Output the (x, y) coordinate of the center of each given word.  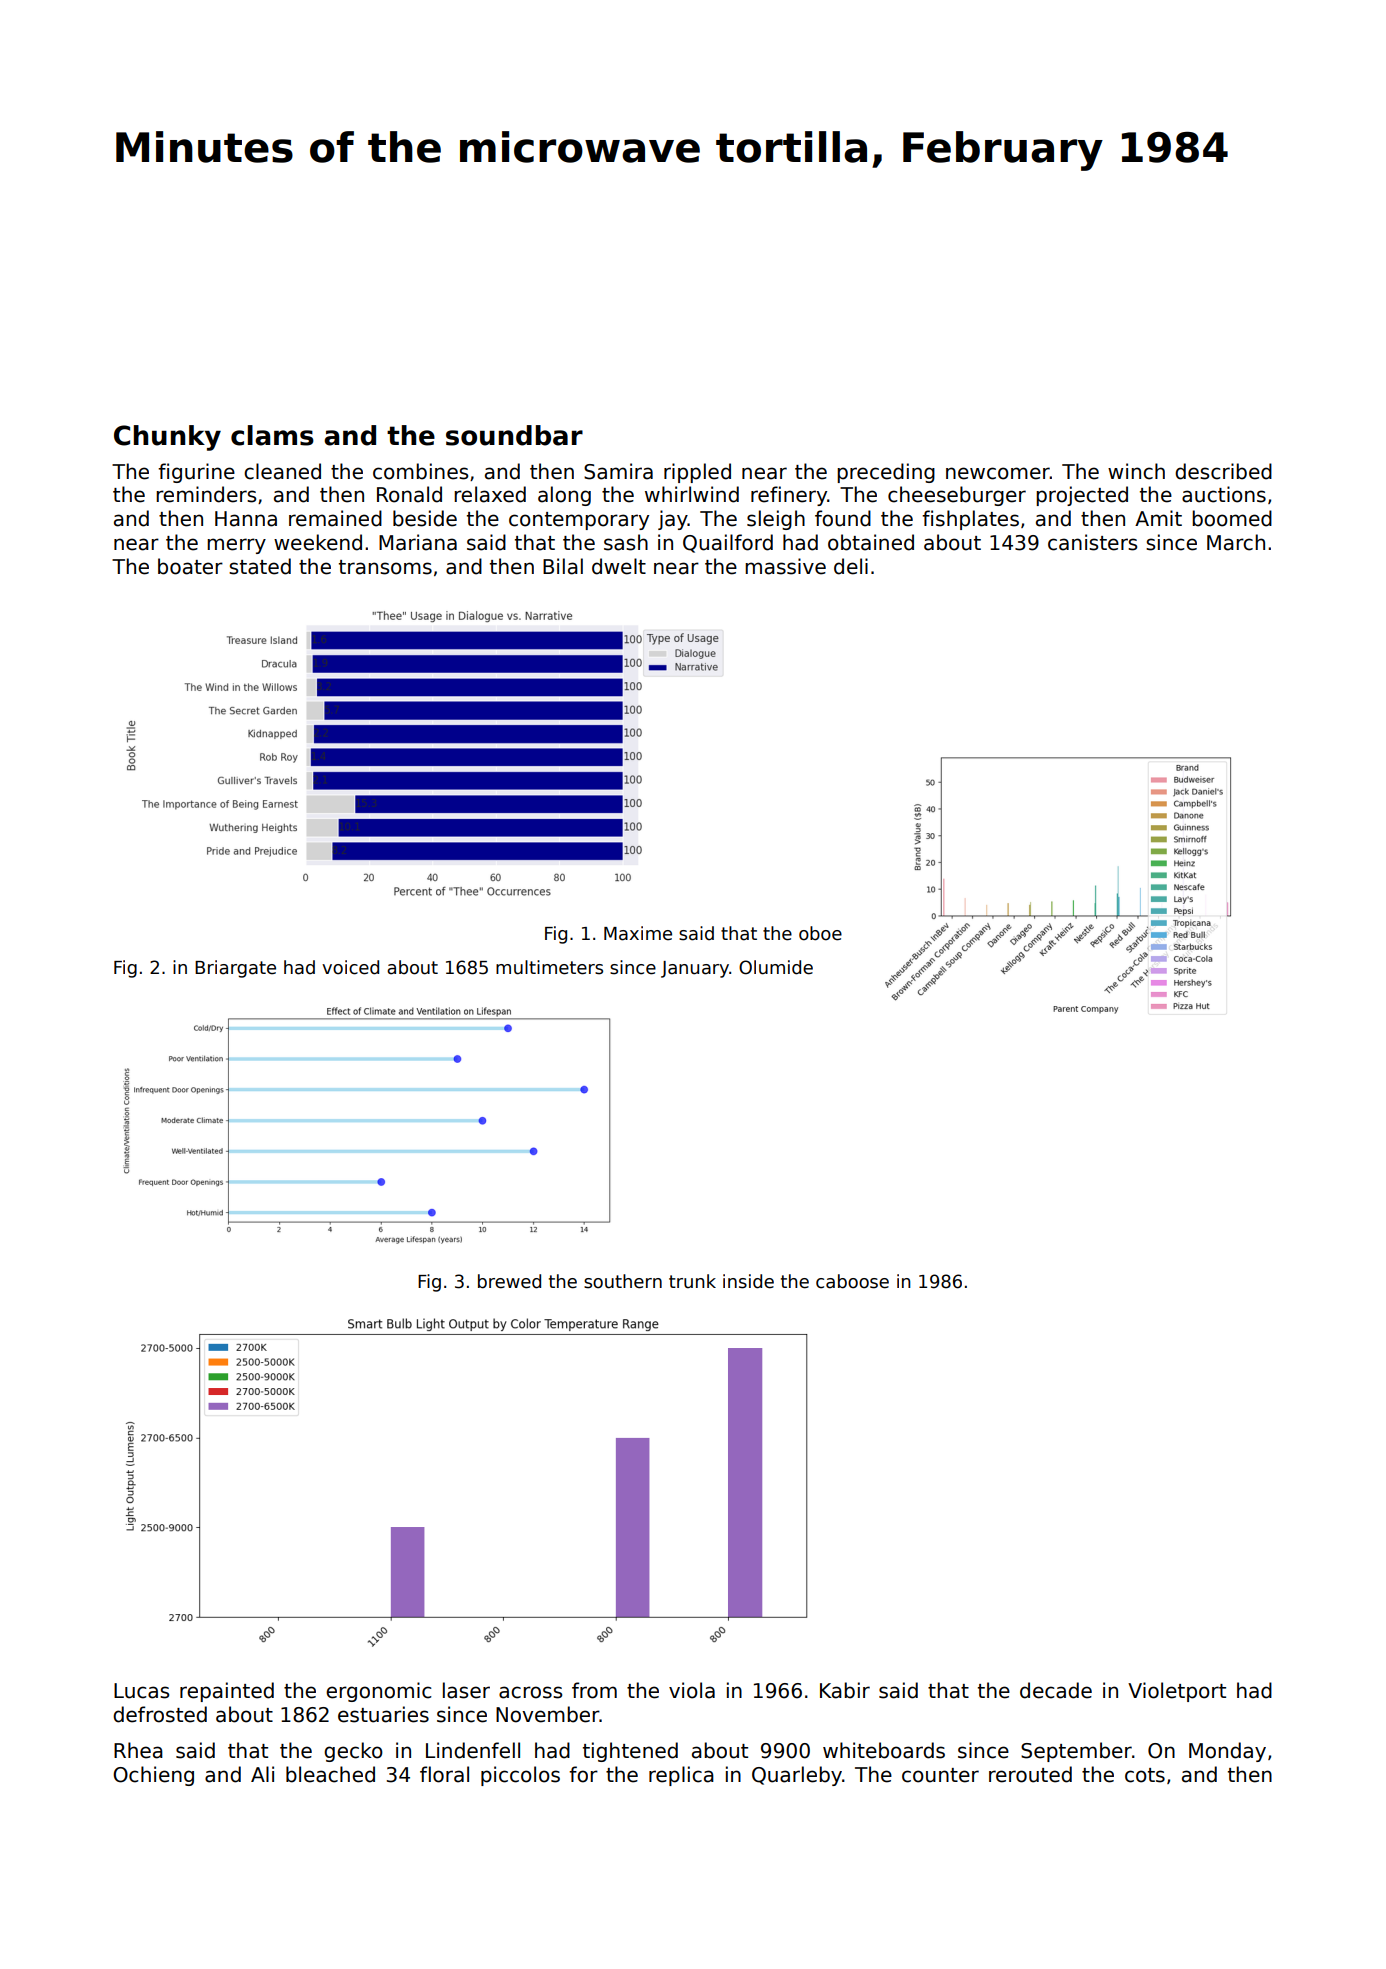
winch (1136, 471)
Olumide (776, 967)
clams (272, 435)
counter (940, 1775)
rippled (697, 473)
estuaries (383, 1714)
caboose (852, 1281)
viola (692, 1690)
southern (623, 1281)
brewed (509, 1281)
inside (748, 1281)
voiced (350, 967)
